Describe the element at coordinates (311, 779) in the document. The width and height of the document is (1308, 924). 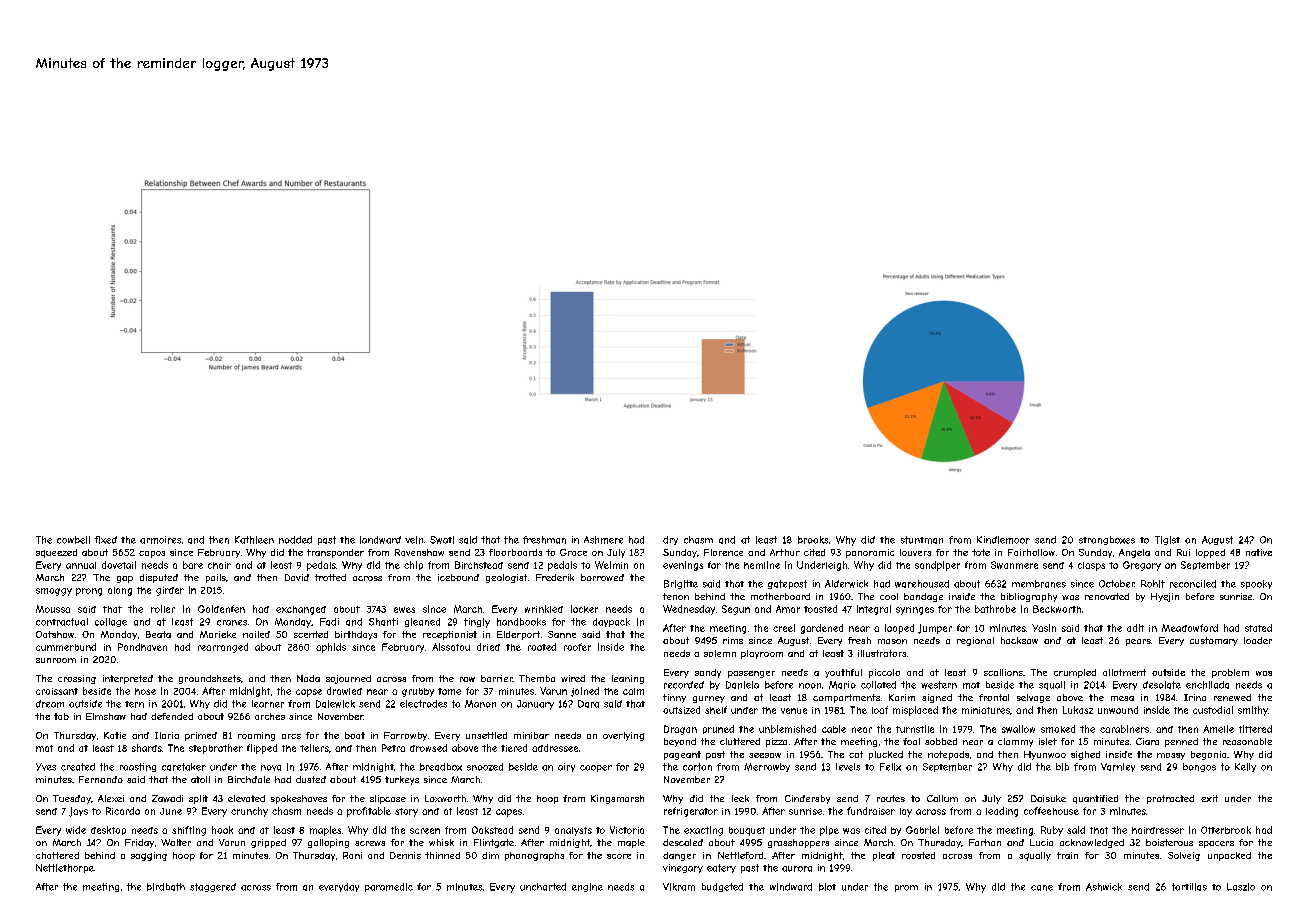
I see `dusted` at that location.
